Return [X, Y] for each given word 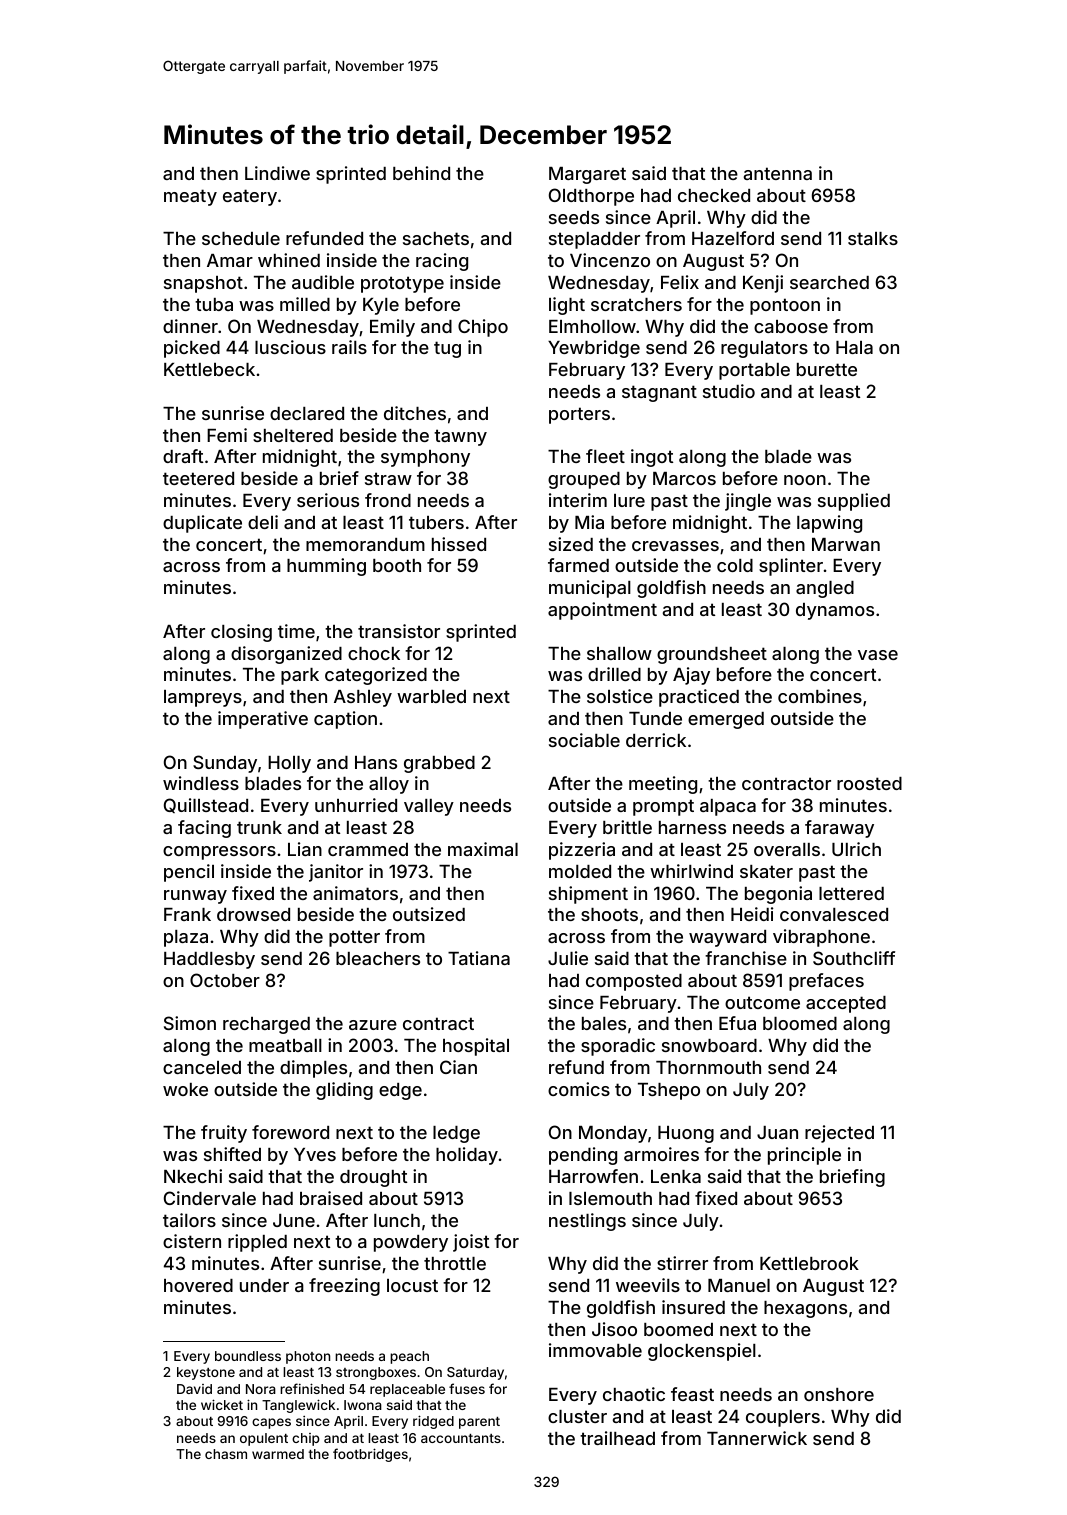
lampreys [203, 698]
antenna [778, 173]
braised [331, 1198]
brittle [627, 827]
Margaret [587, 175]
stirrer [682, 1263]
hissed [459, 544]
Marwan [846, 544]
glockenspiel [702, 1352]
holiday [467, 1156]
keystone [206, 1373]
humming [326, 567]
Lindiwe [277, 173]
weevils [648, 1285]
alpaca [728, 807]
